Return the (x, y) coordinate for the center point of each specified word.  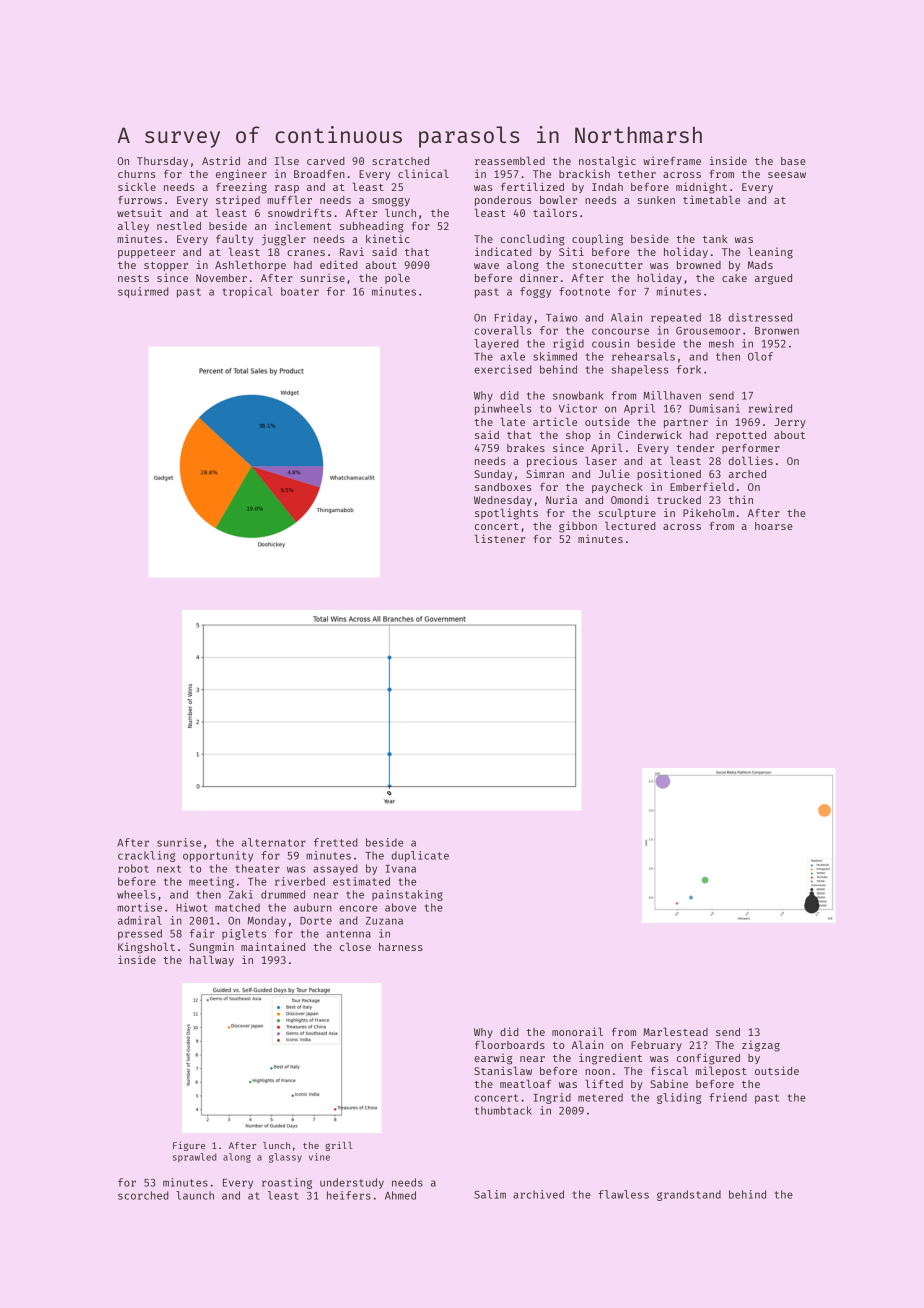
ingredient (610, 1059)
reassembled (510, 160)
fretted (336, 842)
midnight (701, 188)
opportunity (218, 856)
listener (499, 538)
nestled (179, 225)
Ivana (400, 869)
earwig (493, 1059)
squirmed (143, 292)
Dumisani (714, 408)
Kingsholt (146, 948)
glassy (285, 1158)
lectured (630, 525)
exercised (503, 369)
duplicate (420, 856)
